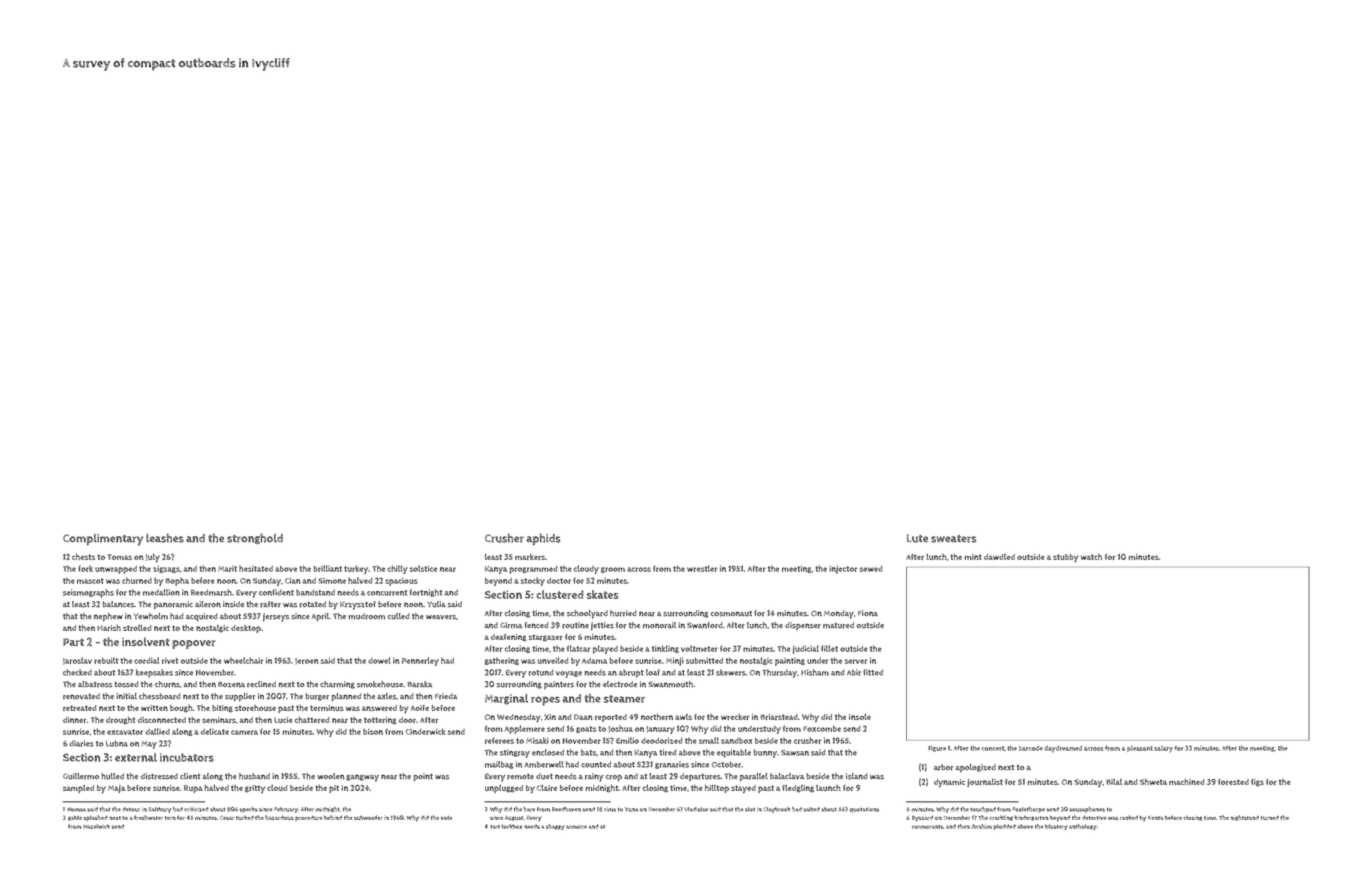 Image resolution: width=1372 pixels, height=887 pixels. Describe the element at coordinates (953, 539) in the page. I see `sweaters` at that location.
